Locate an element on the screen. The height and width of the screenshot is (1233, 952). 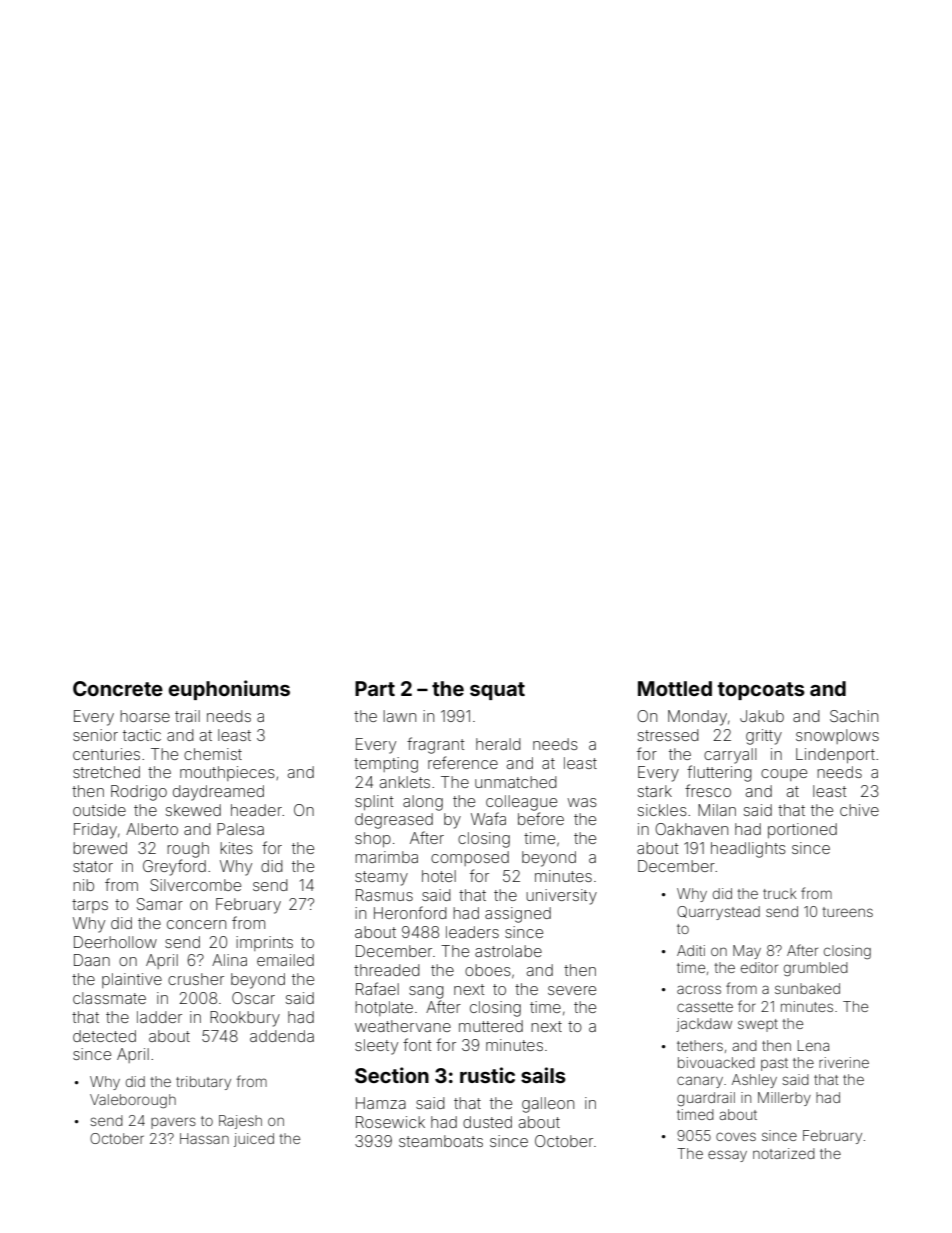
truck is located at coordinates (780, 893).
